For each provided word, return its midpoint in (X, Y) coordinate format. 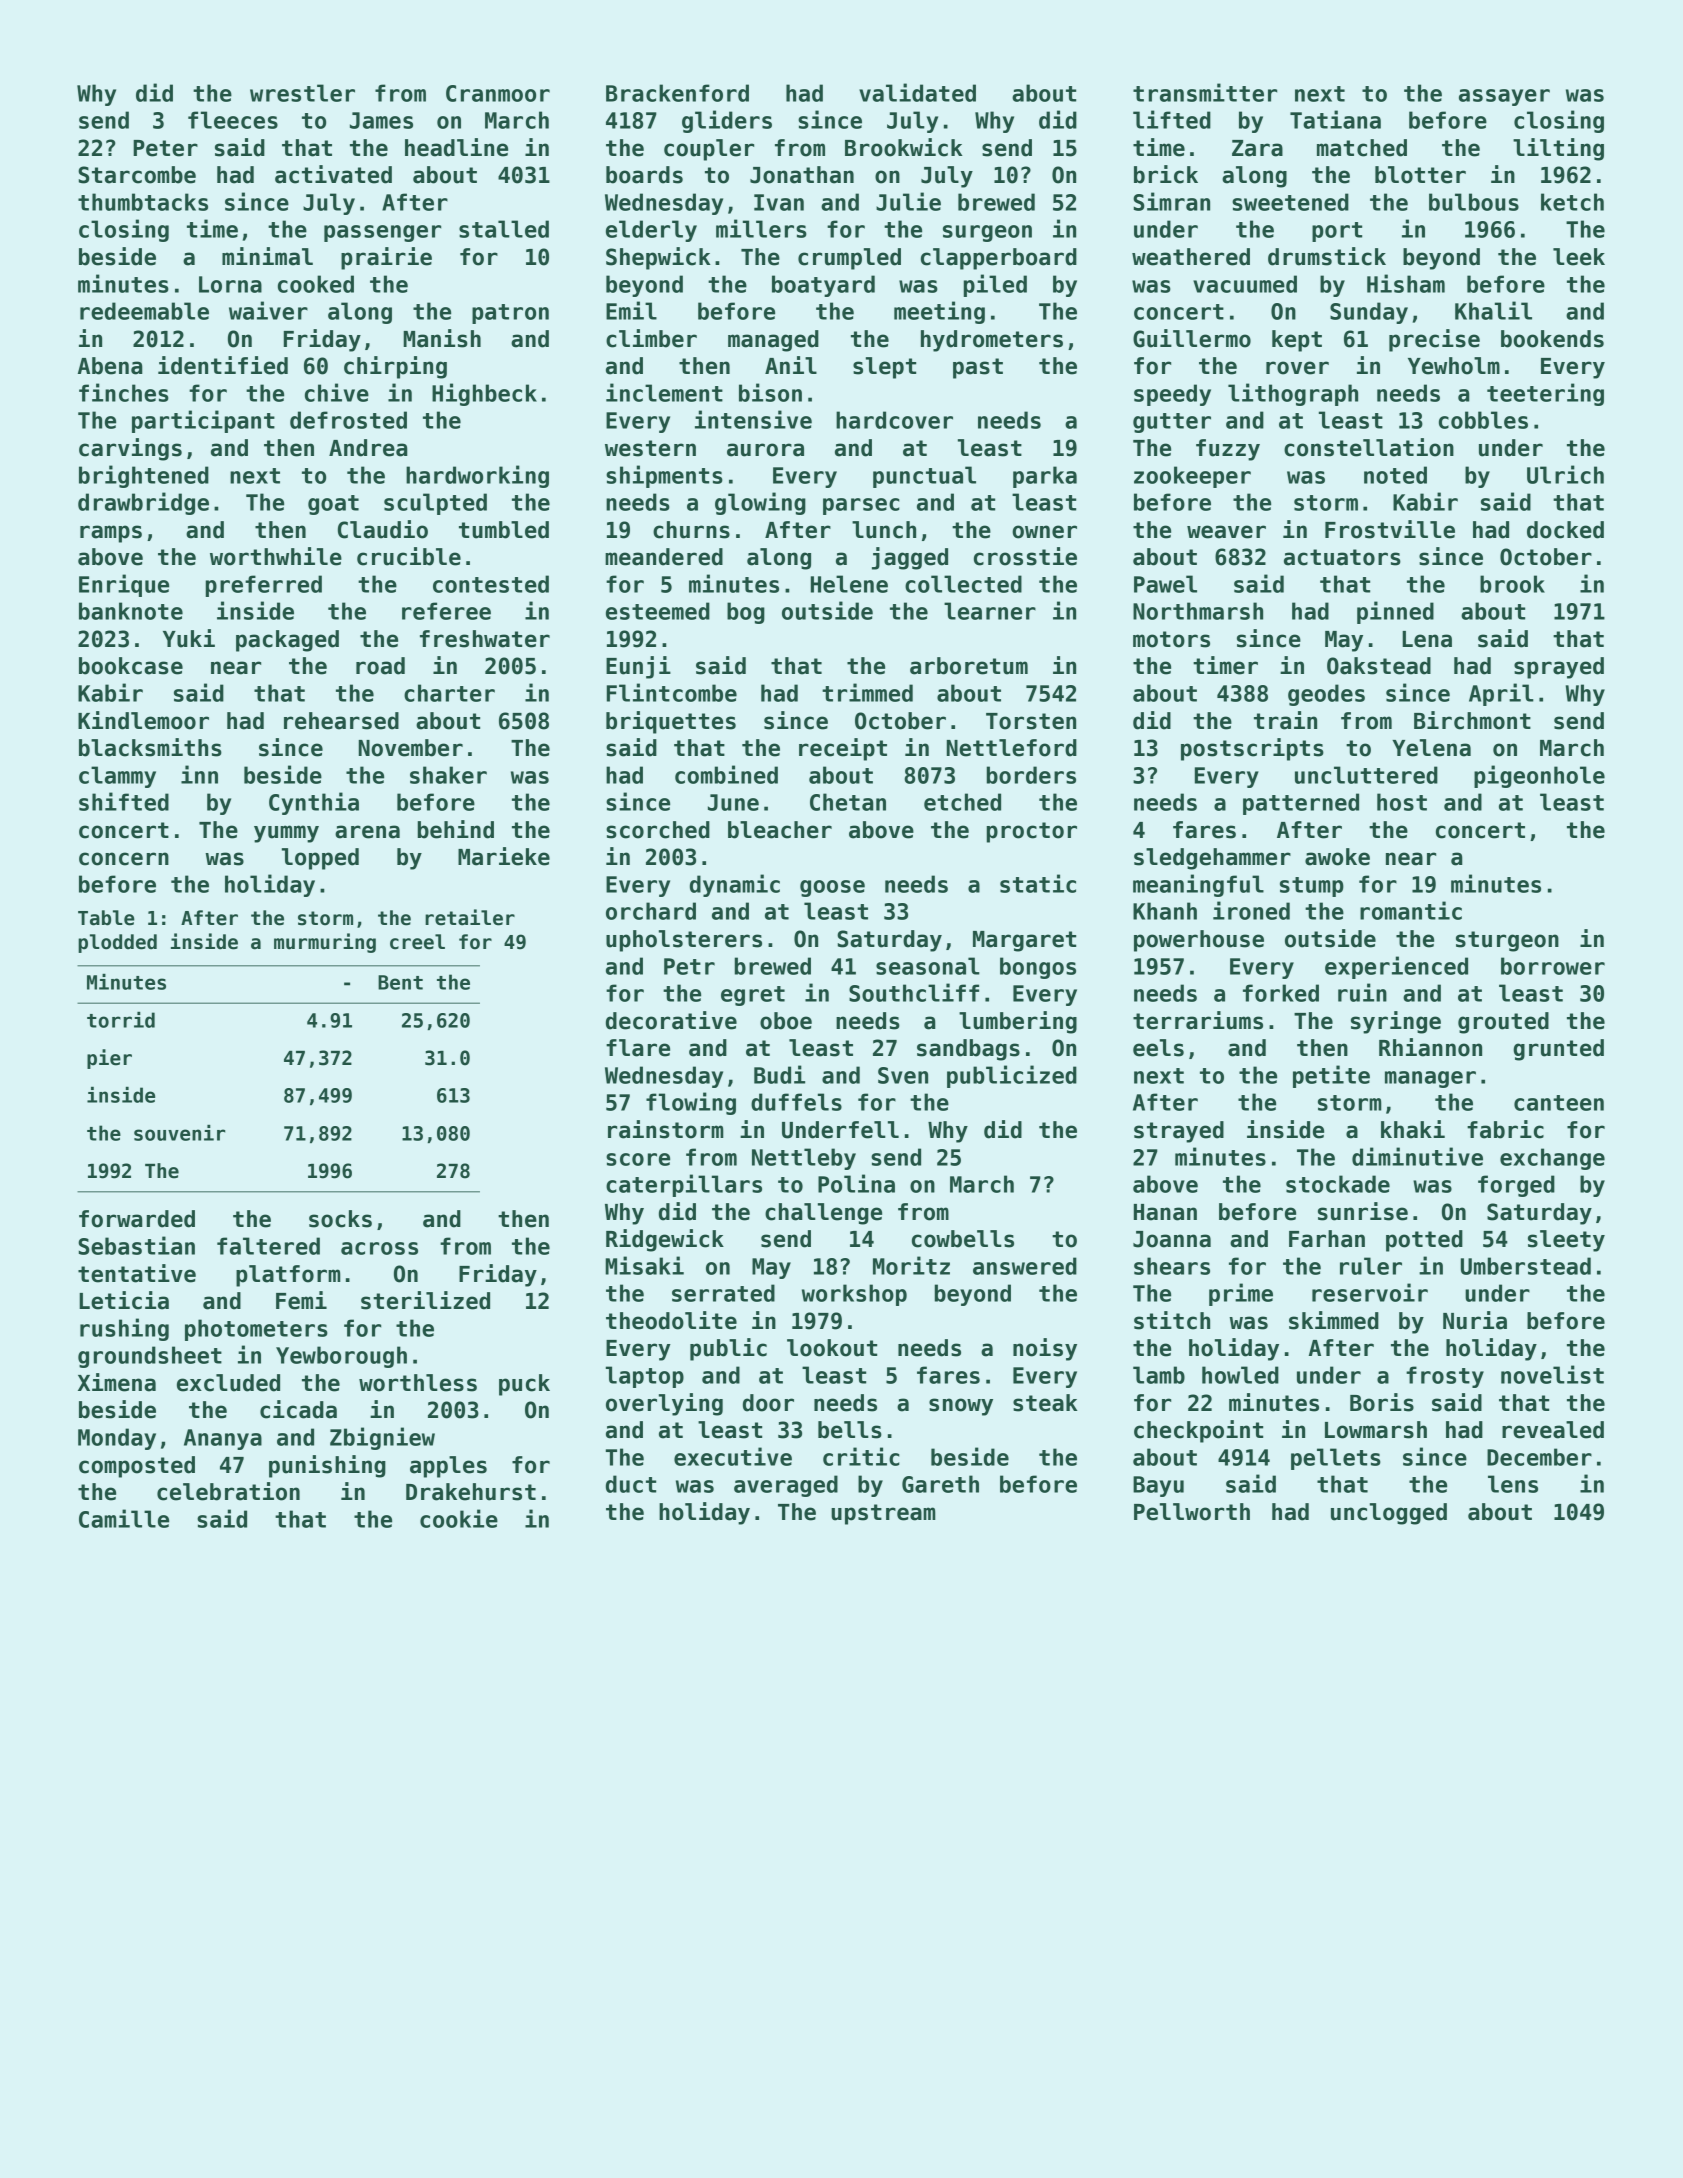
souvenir (179, 1133)
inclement (664, 392)
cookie (459, 1518)
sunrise (1363, 1211)
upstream (883, 1514)
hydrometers (992, 341)
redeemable (144, 311)
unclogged (1389, 1514)
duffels (796, 1102)
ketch (1572, 202)
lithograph (1293, 394)
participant (203, 421)
